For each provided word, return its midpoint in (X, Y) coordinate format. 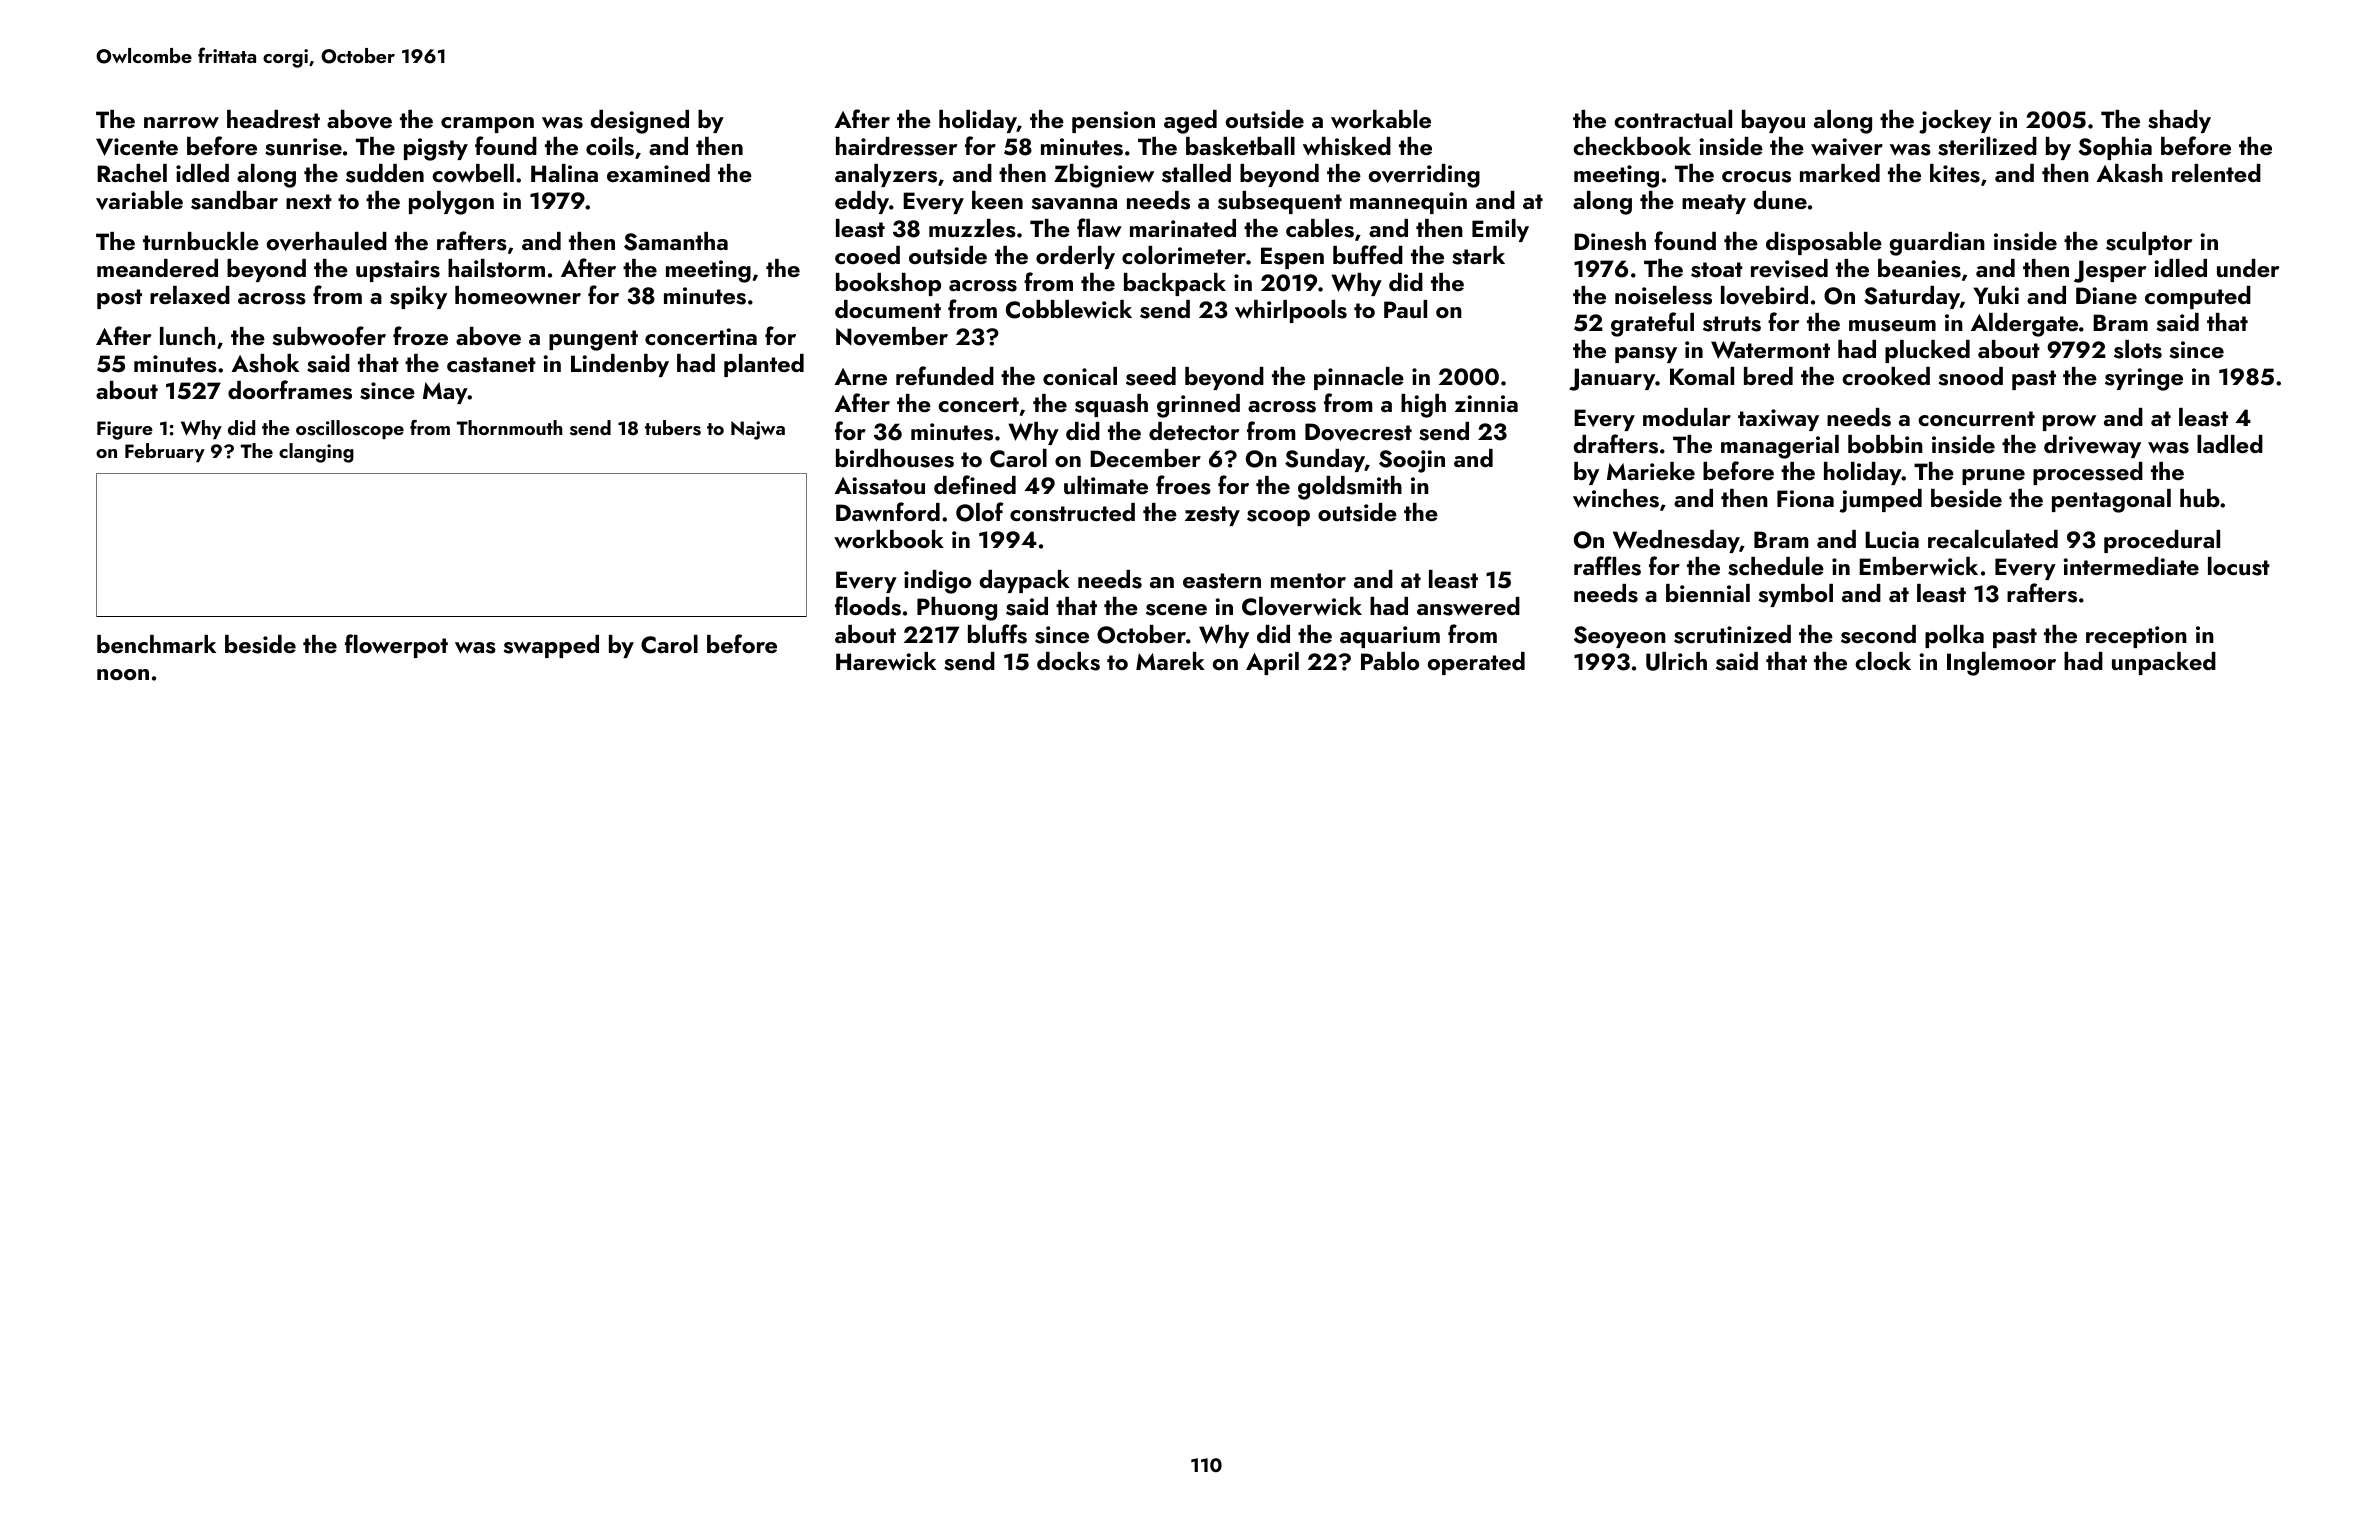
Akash (2129, 173)
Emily (1500, 230)
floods (868, 606)
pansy (1646, 355)
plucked (1927, 351)
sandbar (234, 200)
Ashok (265, 363)
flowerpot (396, 646)
